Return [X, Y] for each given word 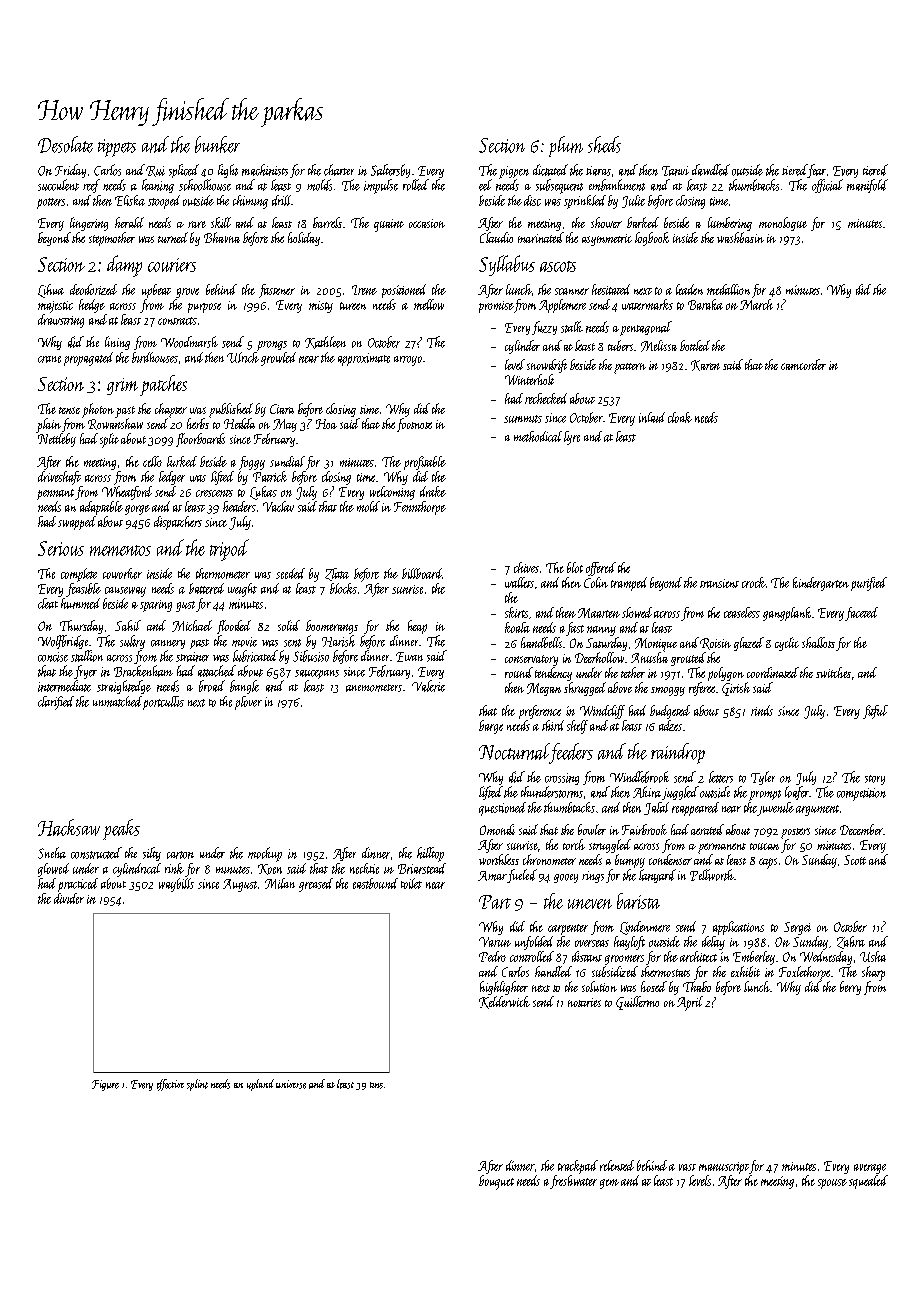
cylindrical [137, 870]
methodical [538, 436]
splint [197, 1085]
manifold [867, 186]
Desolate [65, 144]
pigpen [514, 172]
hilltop [430, 854]
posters [795, 833]
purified [869, 584]
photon [98, 410]
